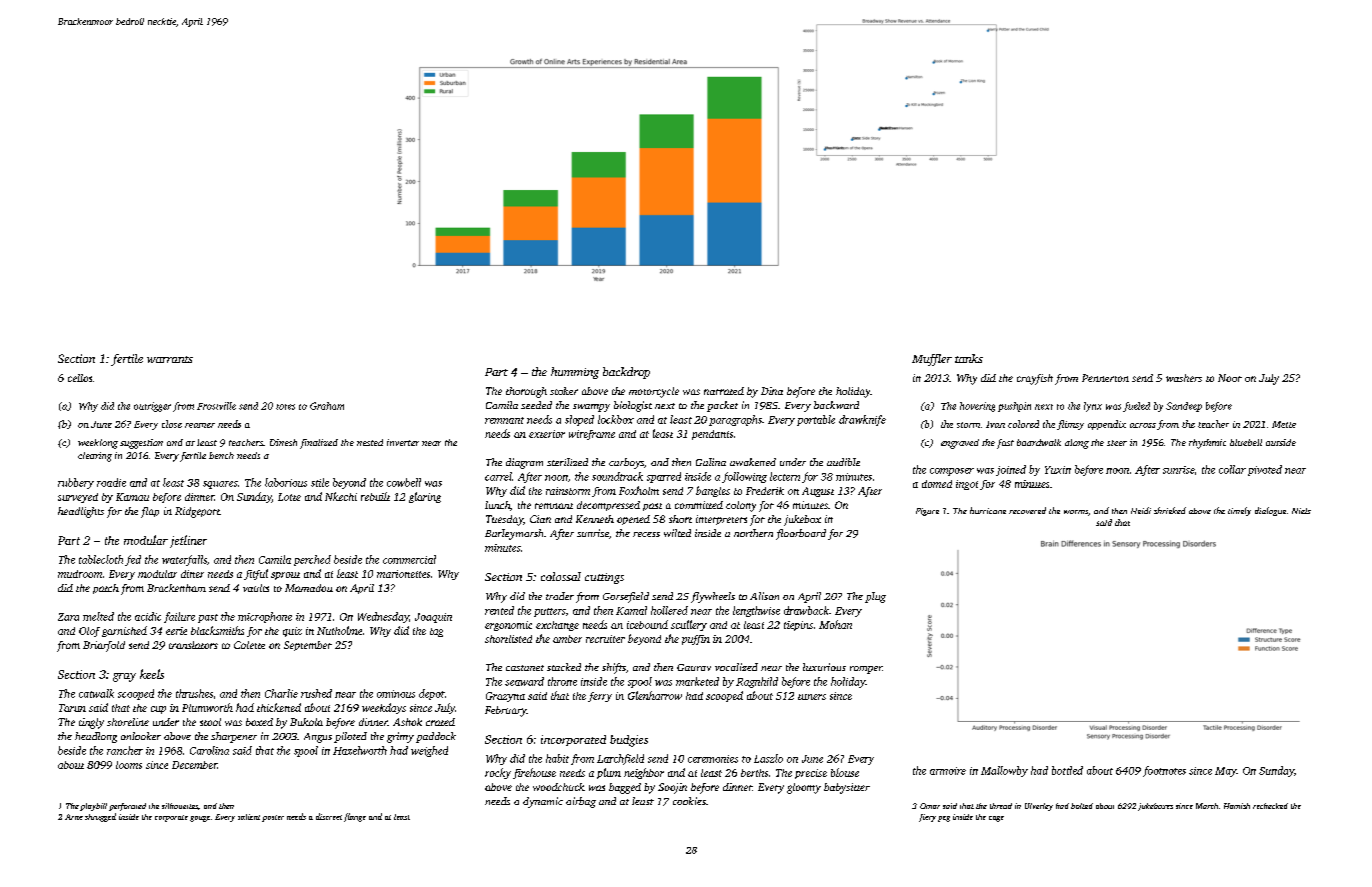 Image resolution: width=1372 pixels, height=887 pixels. What do you see at coordinates (1004, 771) in the screenshot?
I see `Mallowby` at bounding box center [1004, 771].
